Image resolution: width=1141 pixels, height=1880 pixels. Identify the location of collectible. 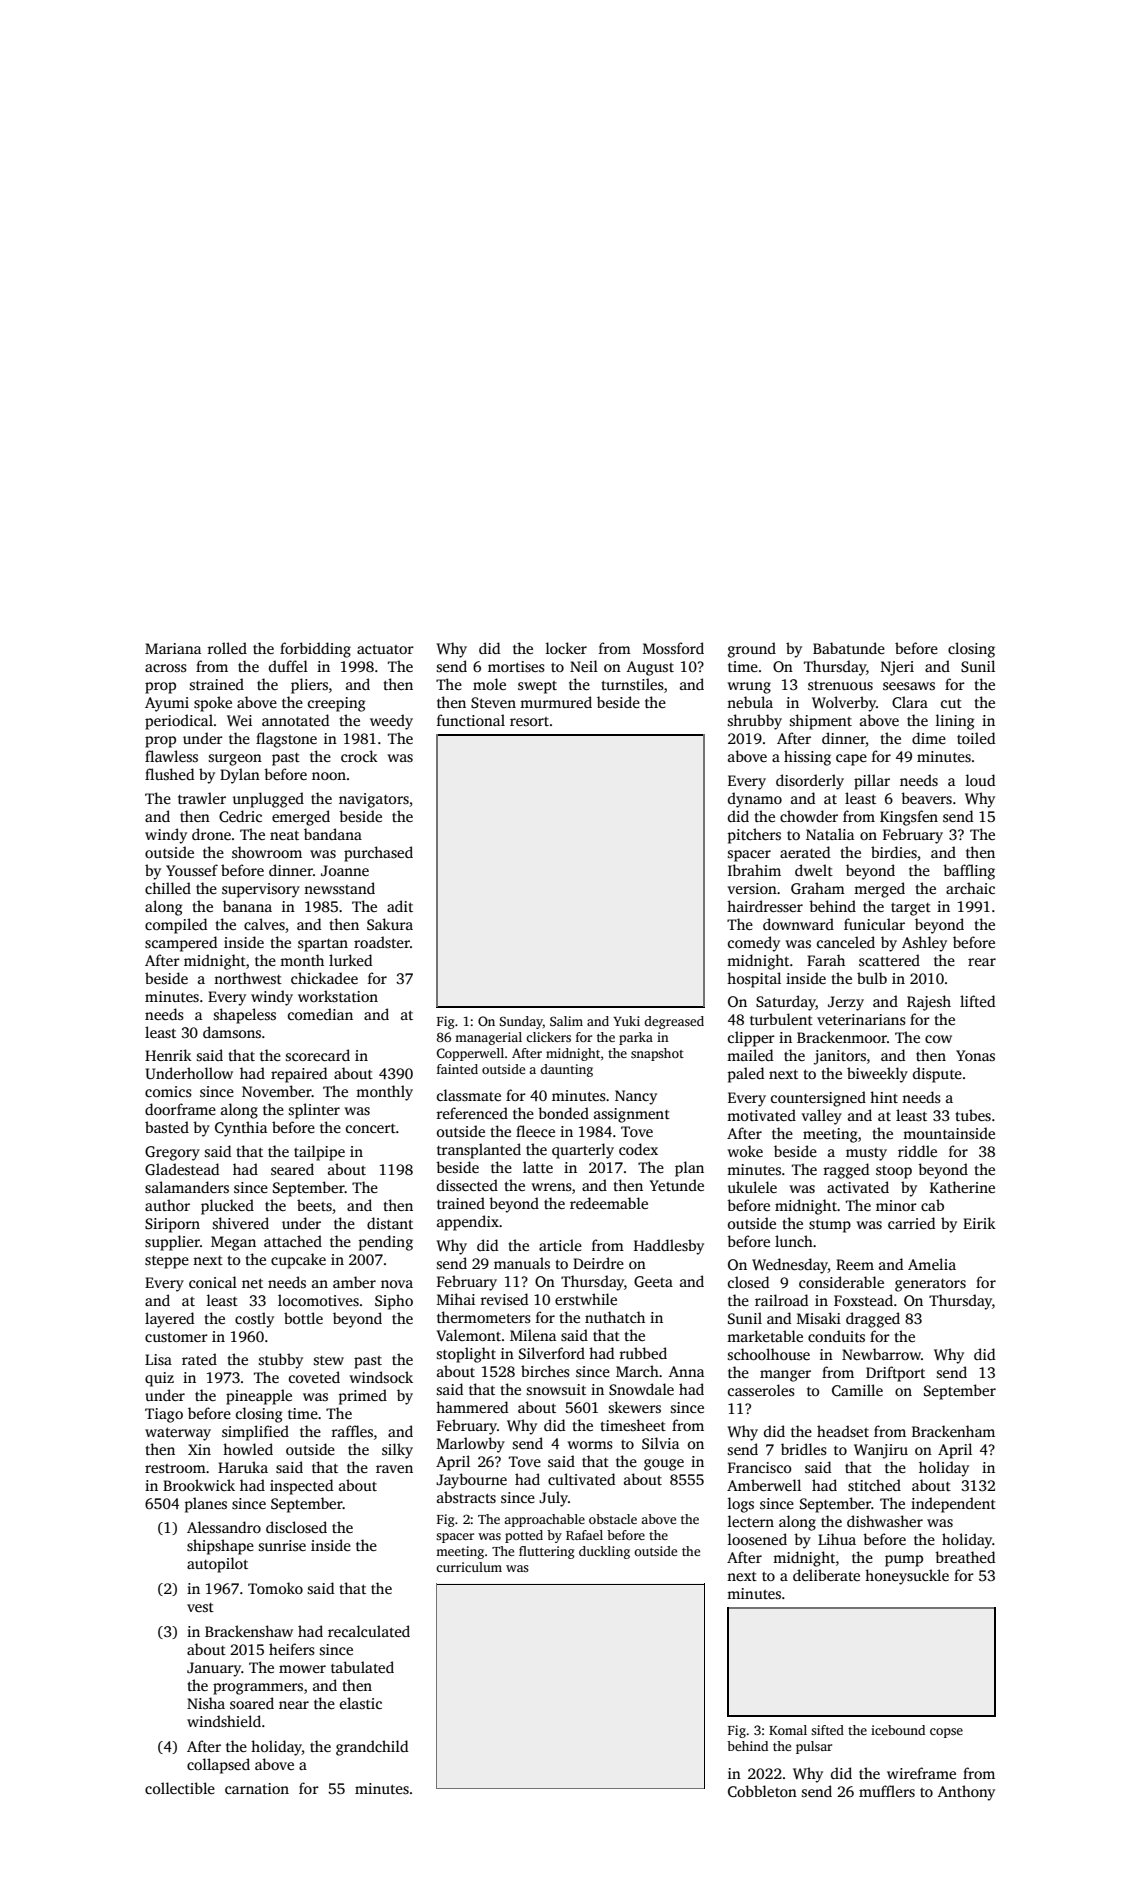
(180, 1788).
